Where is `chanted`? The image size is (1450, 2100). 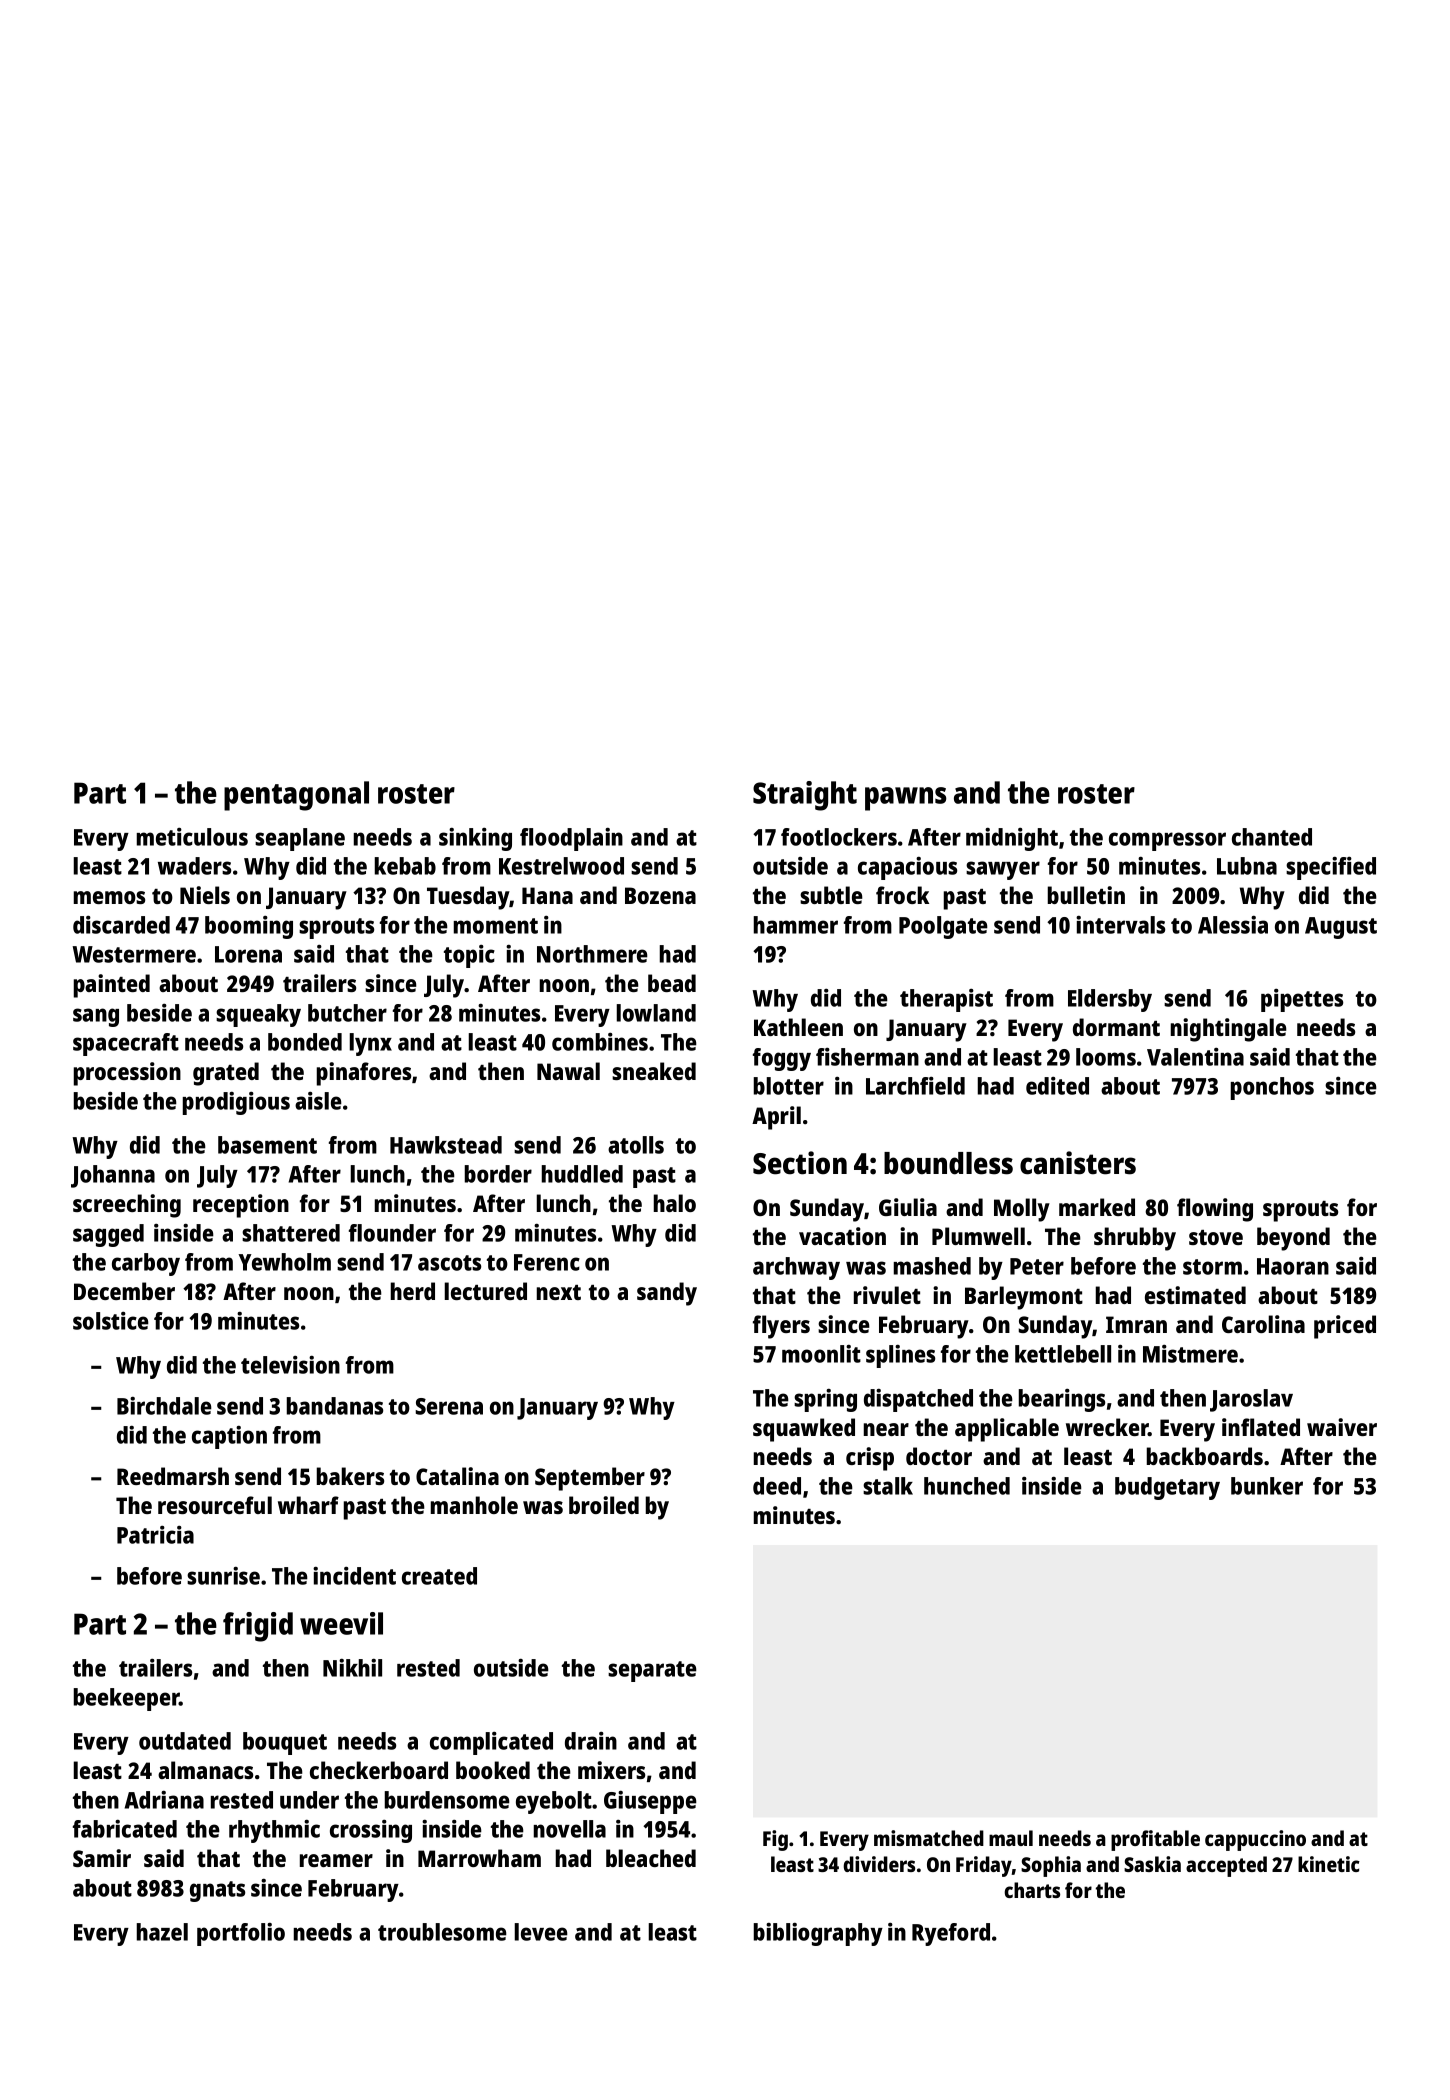 chanted is located at coordinates (1272, 837).
